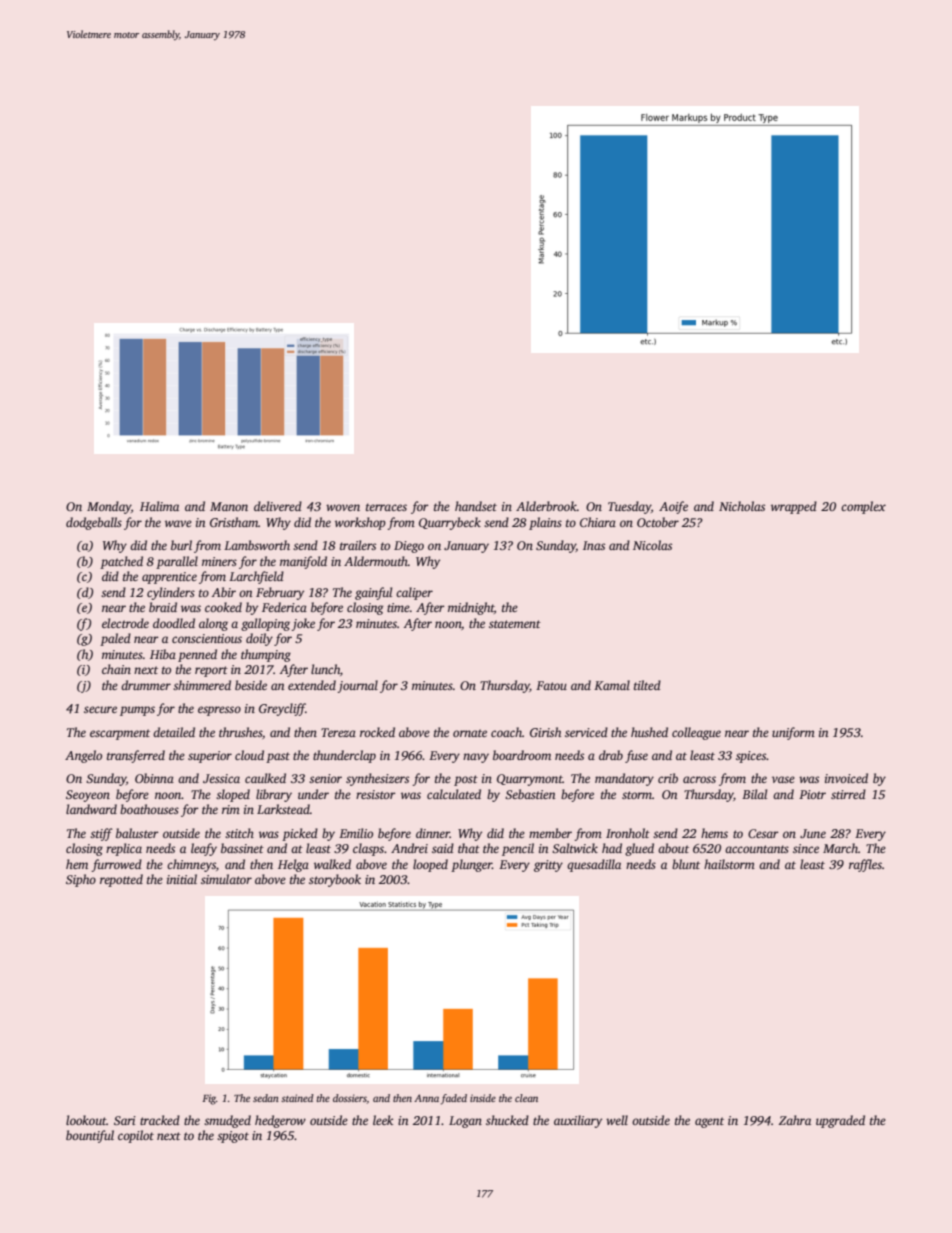 The width and height of the page is (952, 1233). I want to click on Nicholas, so click(742, 506).
